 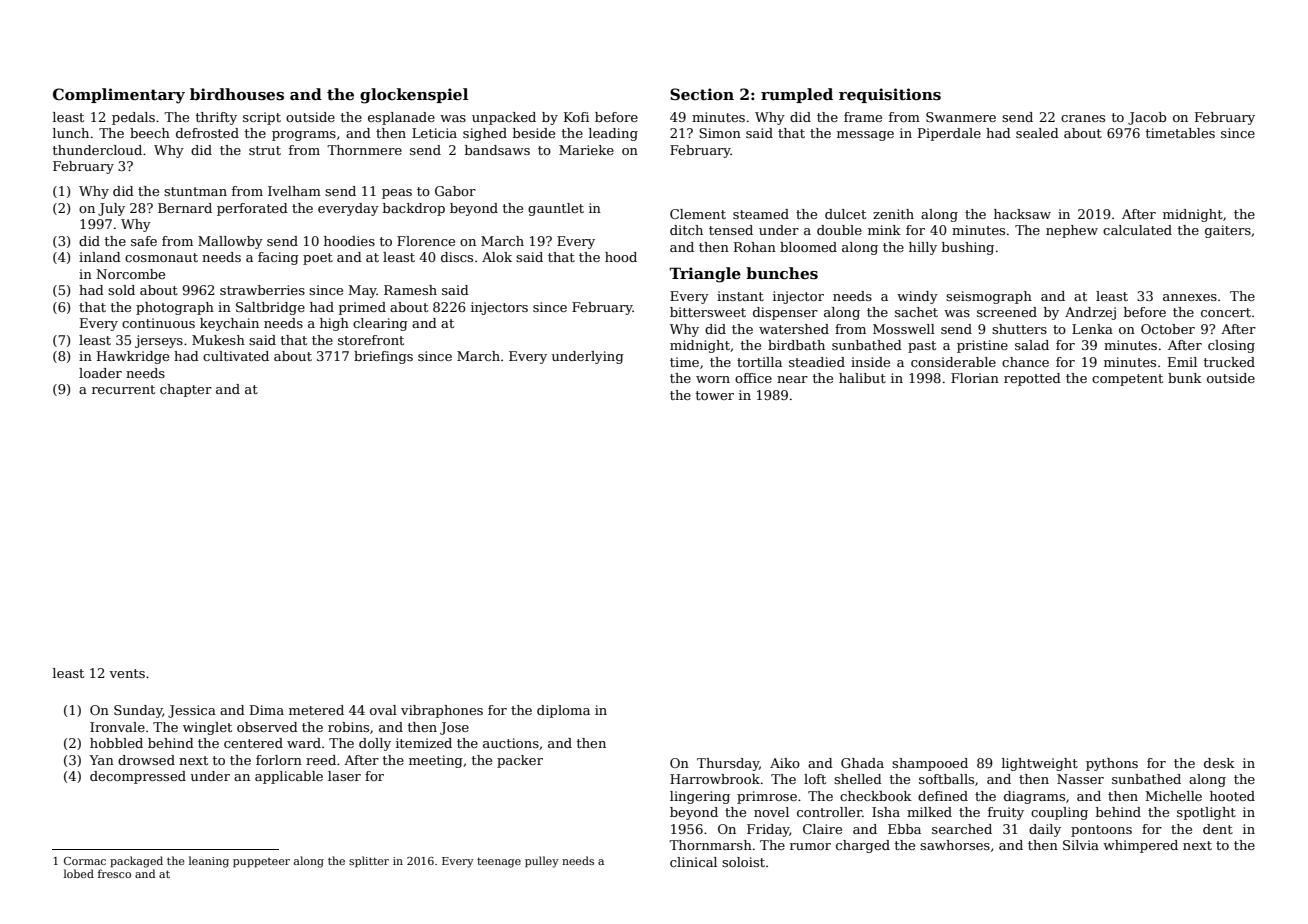 What do you see at coordinates (1229, 362) in the document?
I see `trucked` at bounding box center [1229, 362].
